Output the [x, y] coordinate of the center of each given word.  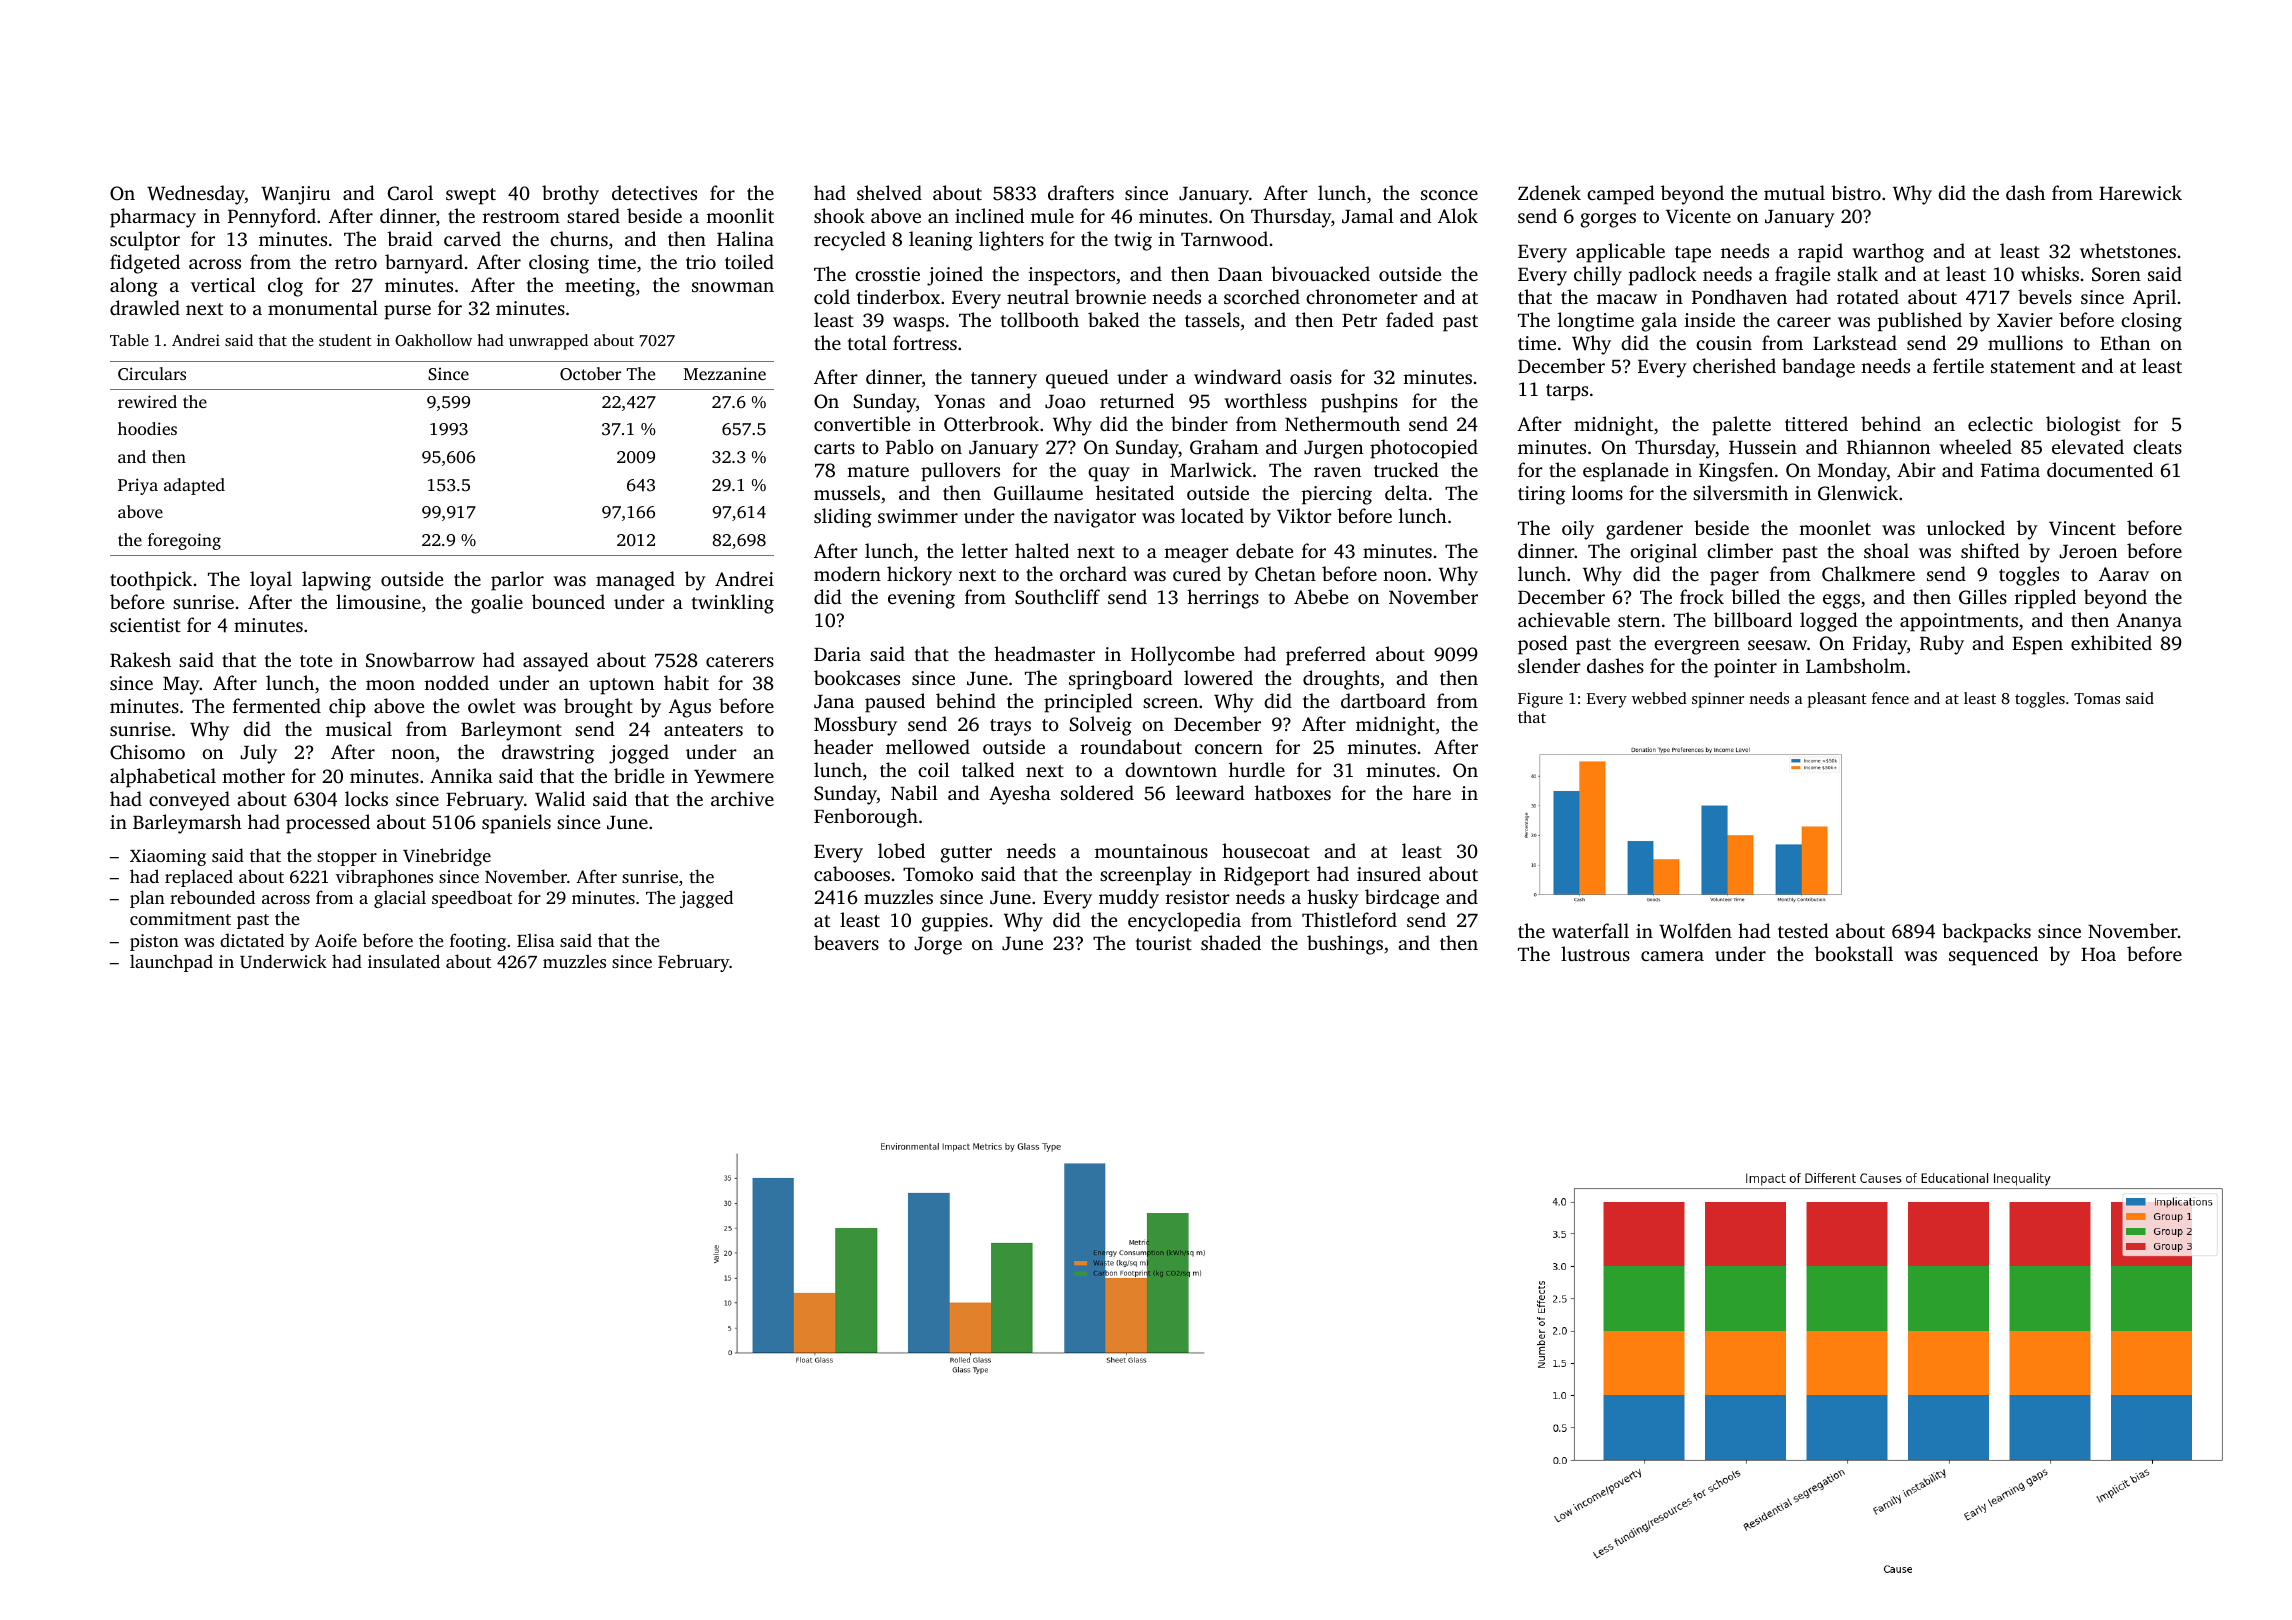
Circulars [152, 374]
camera [1672, 956]
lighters [1011, 241]
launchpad [171, 963]
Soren [2116, 274]
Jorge [938, 946]
